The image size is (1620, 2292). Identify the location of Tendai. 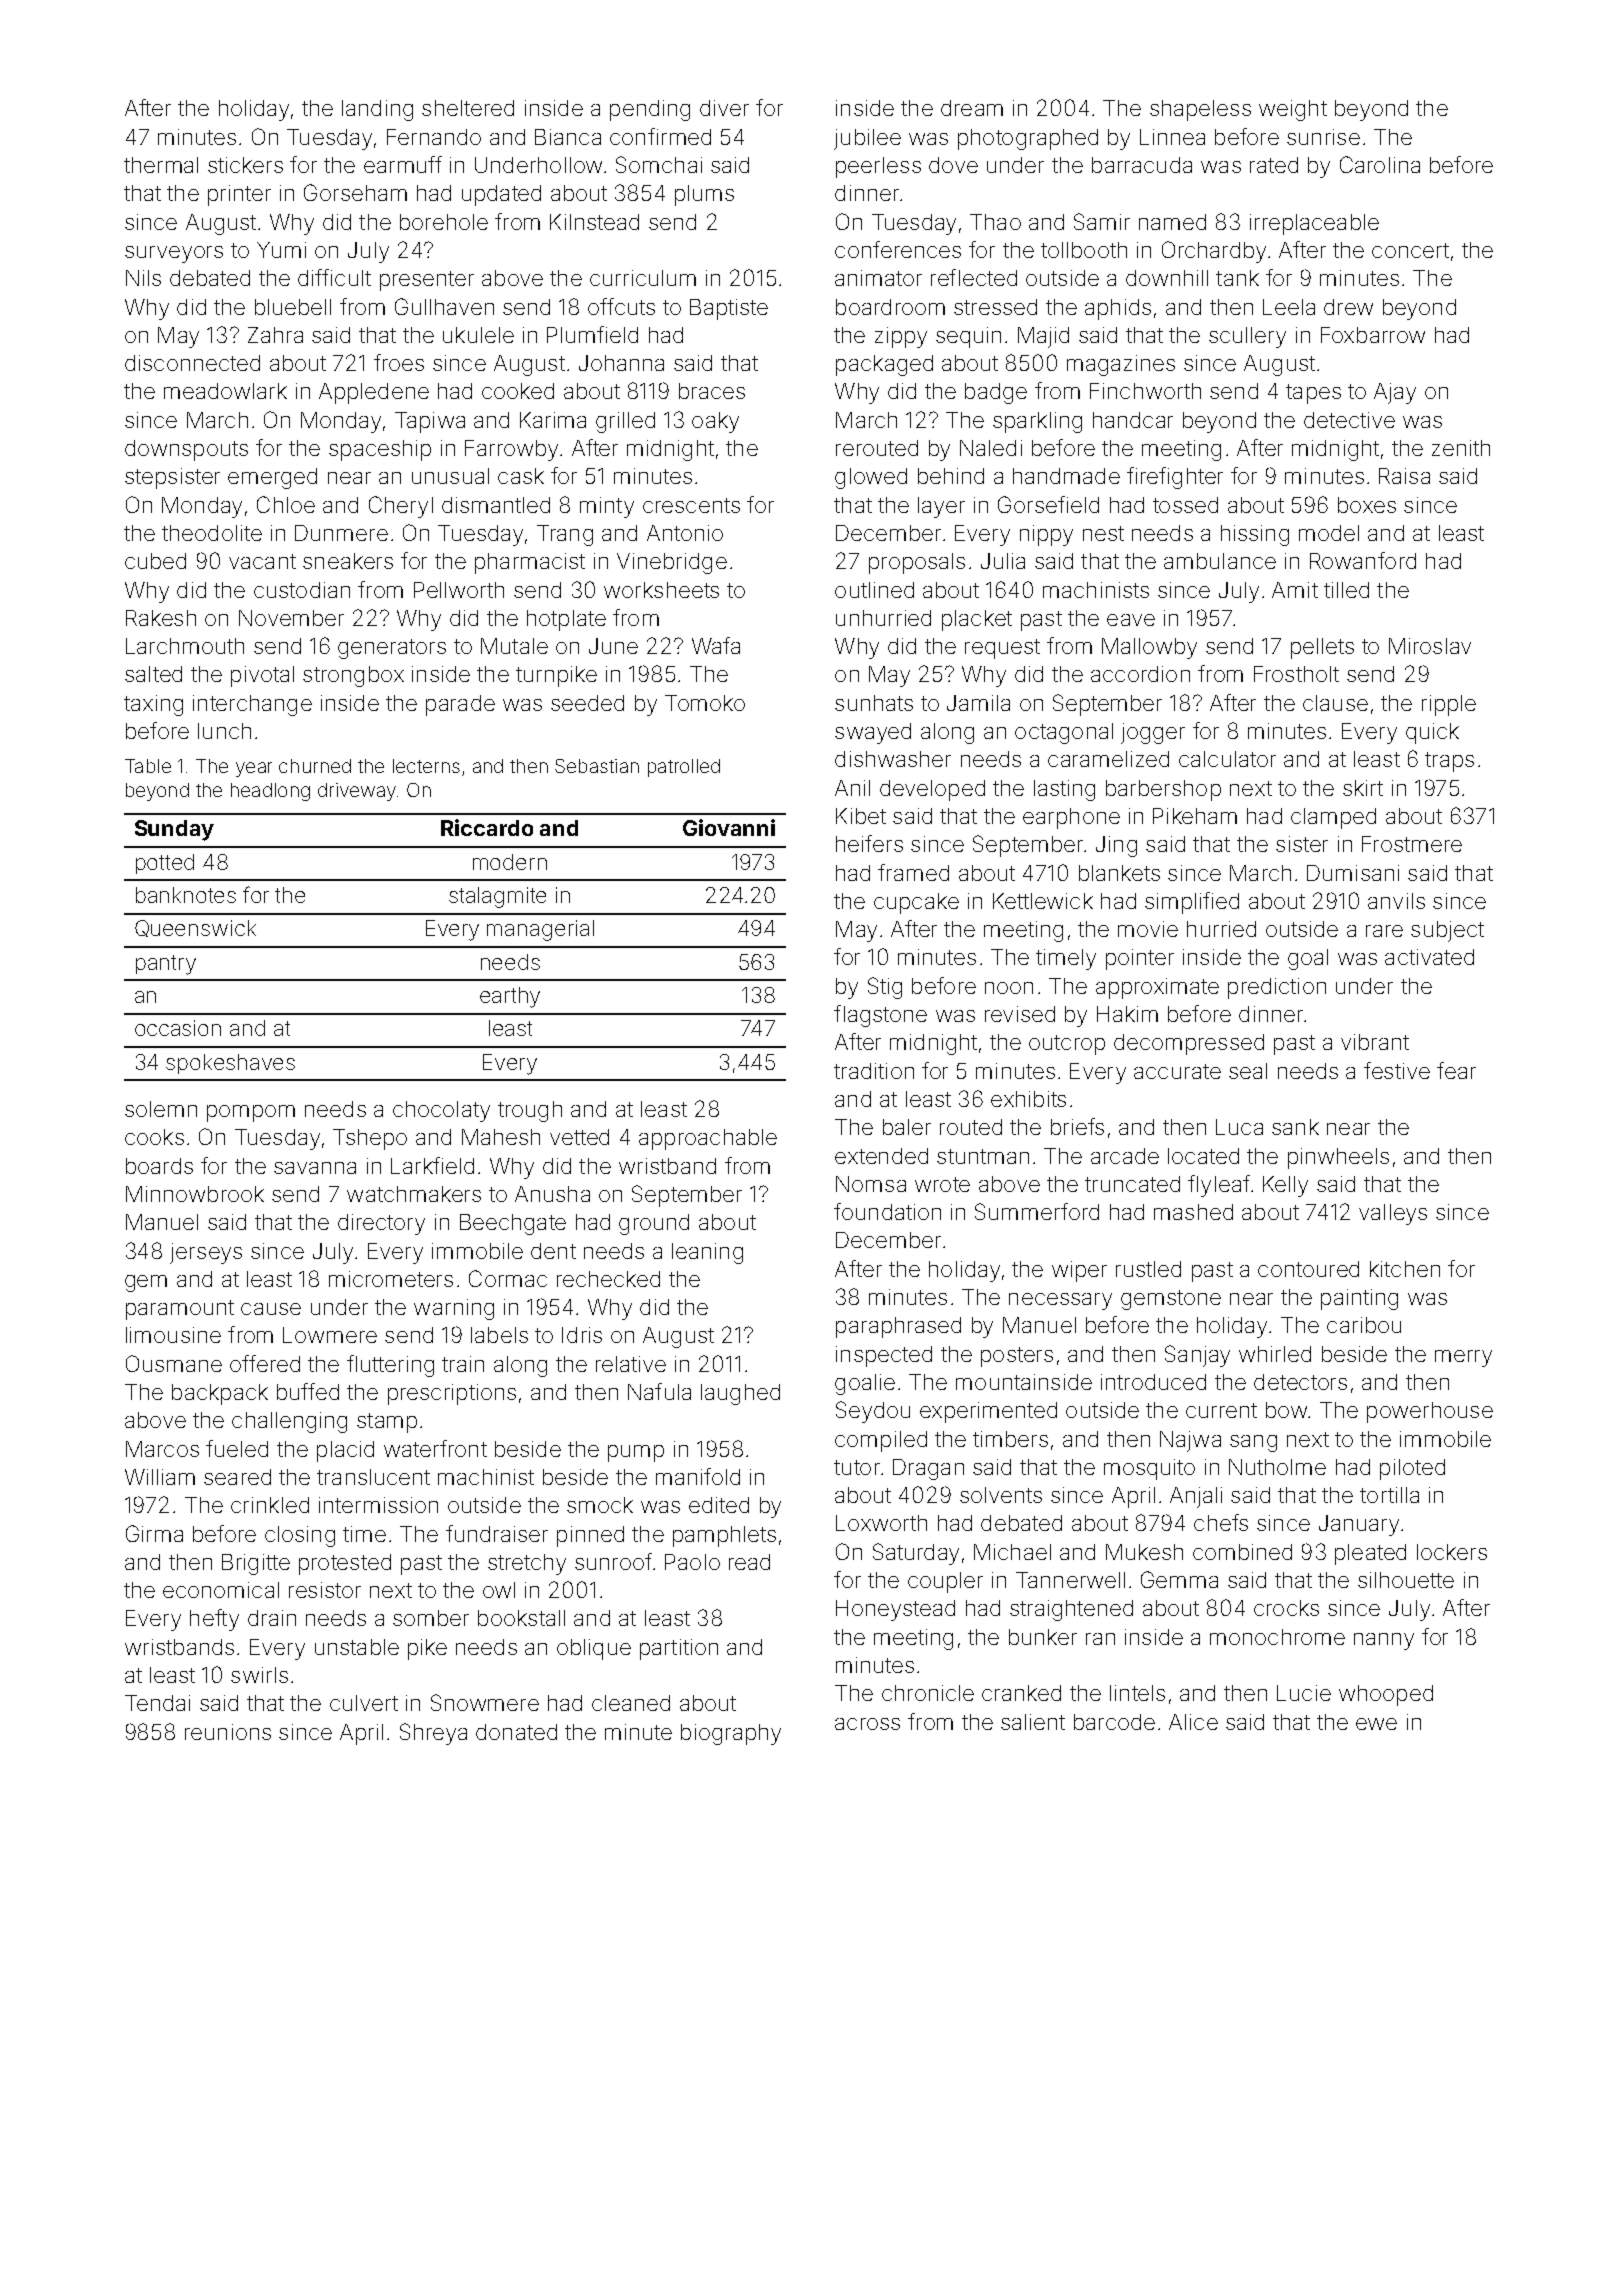
(157, 1703).
